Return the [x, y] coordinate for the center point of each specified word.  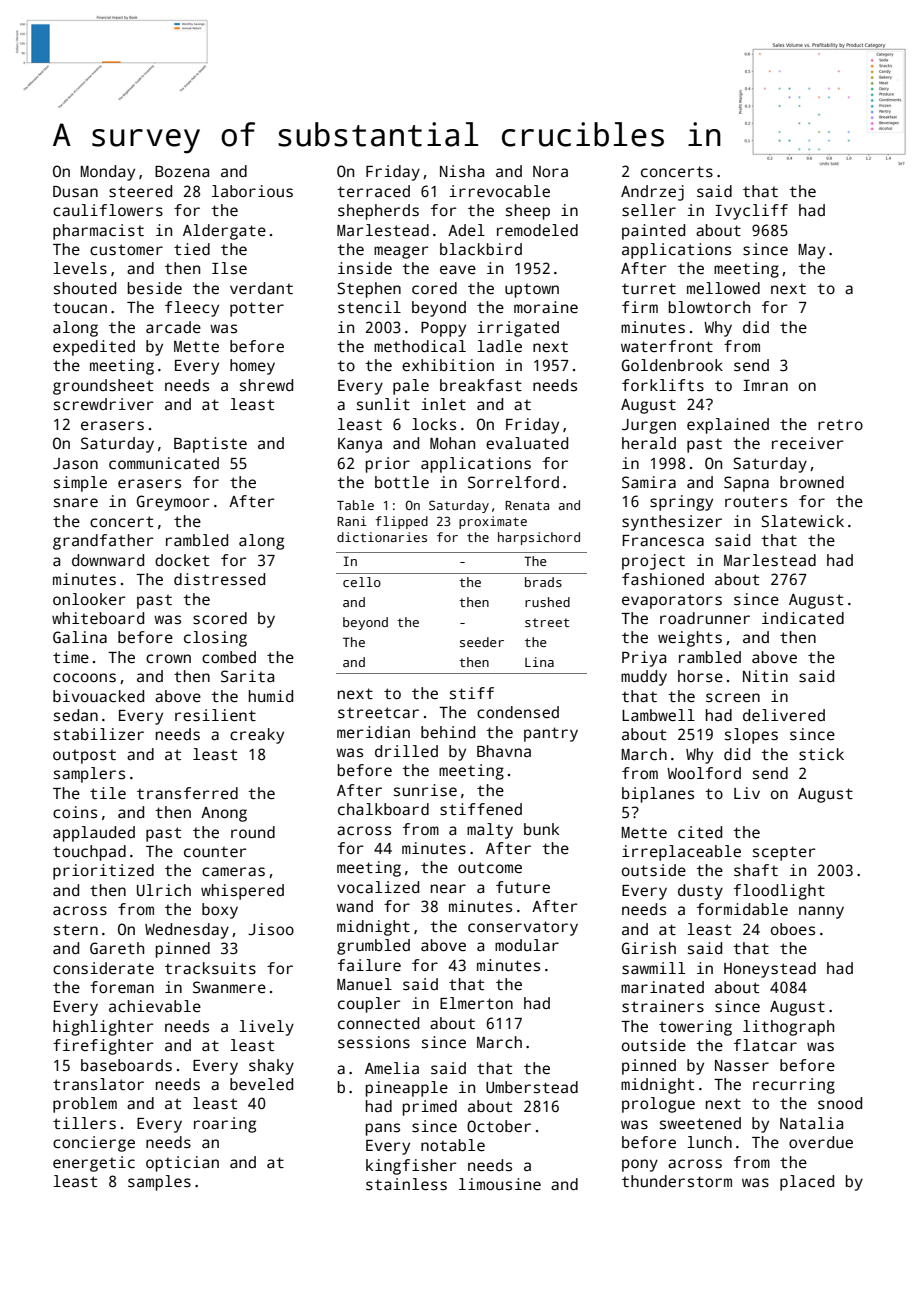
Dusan [75, 192]
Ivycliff [751, 212]
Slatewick [802, 521]
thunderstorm [677, 1181]
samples [159, 1183]
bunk [541, 829]
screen [733, 698]
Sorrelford [513, 482]
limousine [500, 1184]
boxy [220, 911]
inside [365, 268]
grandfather [103, 542]
